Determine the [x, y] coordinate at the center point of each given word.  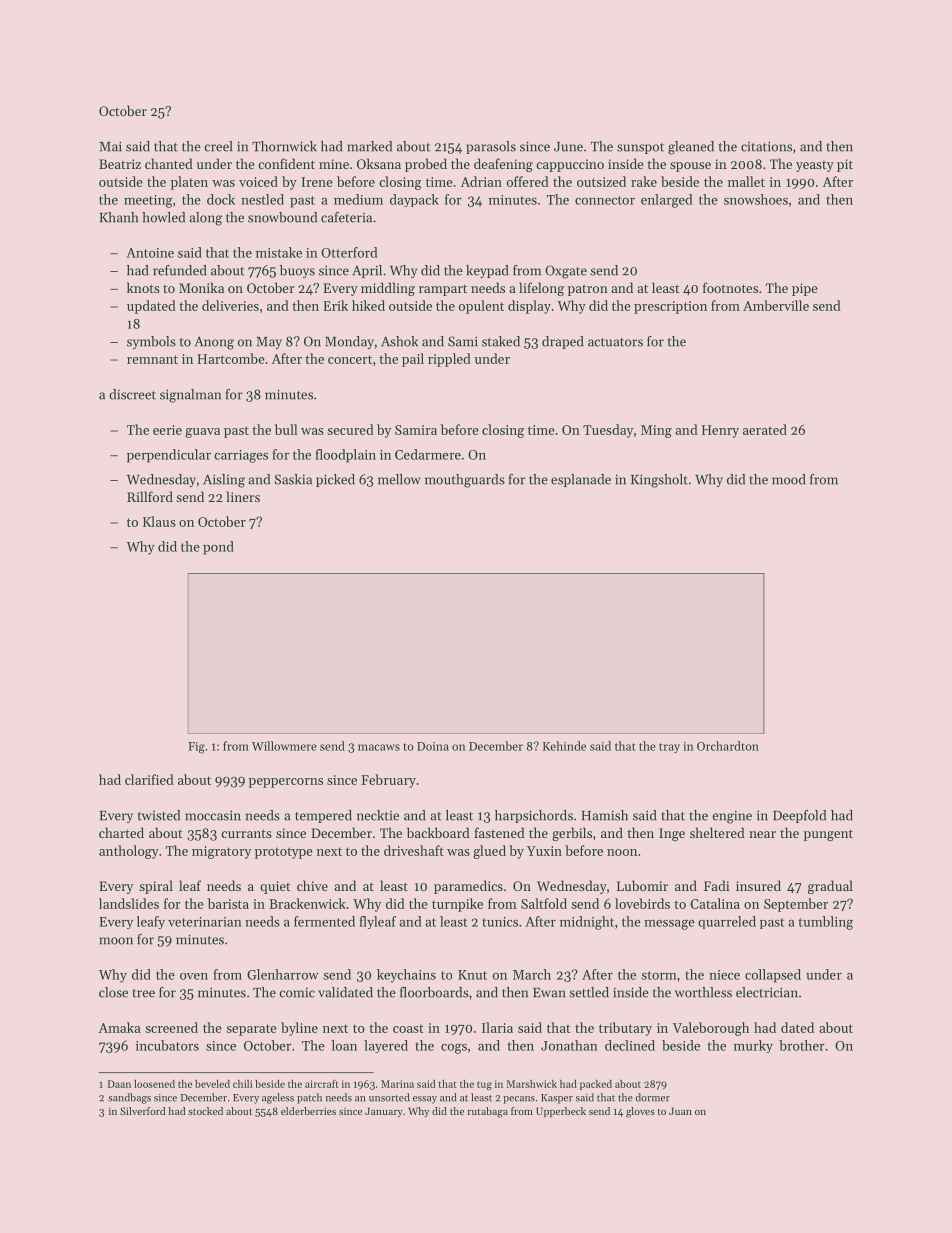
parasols [491, 147]
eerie [167, 430]
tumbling [826, 923]
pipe [805, 289]
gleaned [691, 148]
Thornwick [284, 146]
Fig [196, 748]
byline [299, 1029]
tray [669, 748]
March [532, 974]
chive [312, 885]
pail [413, 360]
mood [788, 479]
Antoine [150, 253]
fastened [499, 832]
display [529, 307]
